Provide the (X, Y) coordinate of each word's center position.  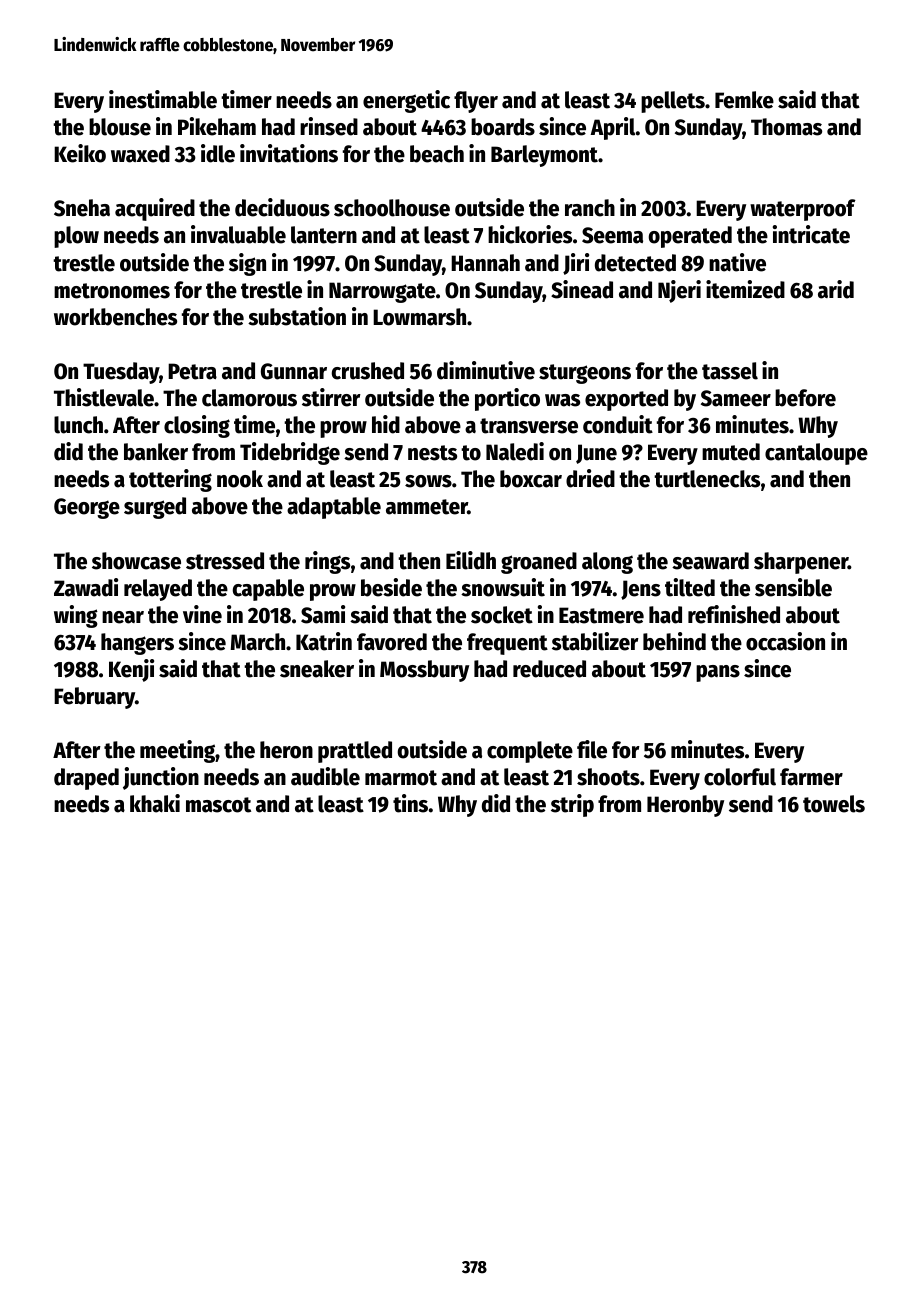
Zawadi (86, 587)
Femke (744, 100)
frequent (507, 644)
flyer (476, 102)
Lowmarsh (419, 317)
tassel (730, 371)
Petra (192, 371)
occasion (785, 641)
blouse (120, 127)
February (94, 698)
